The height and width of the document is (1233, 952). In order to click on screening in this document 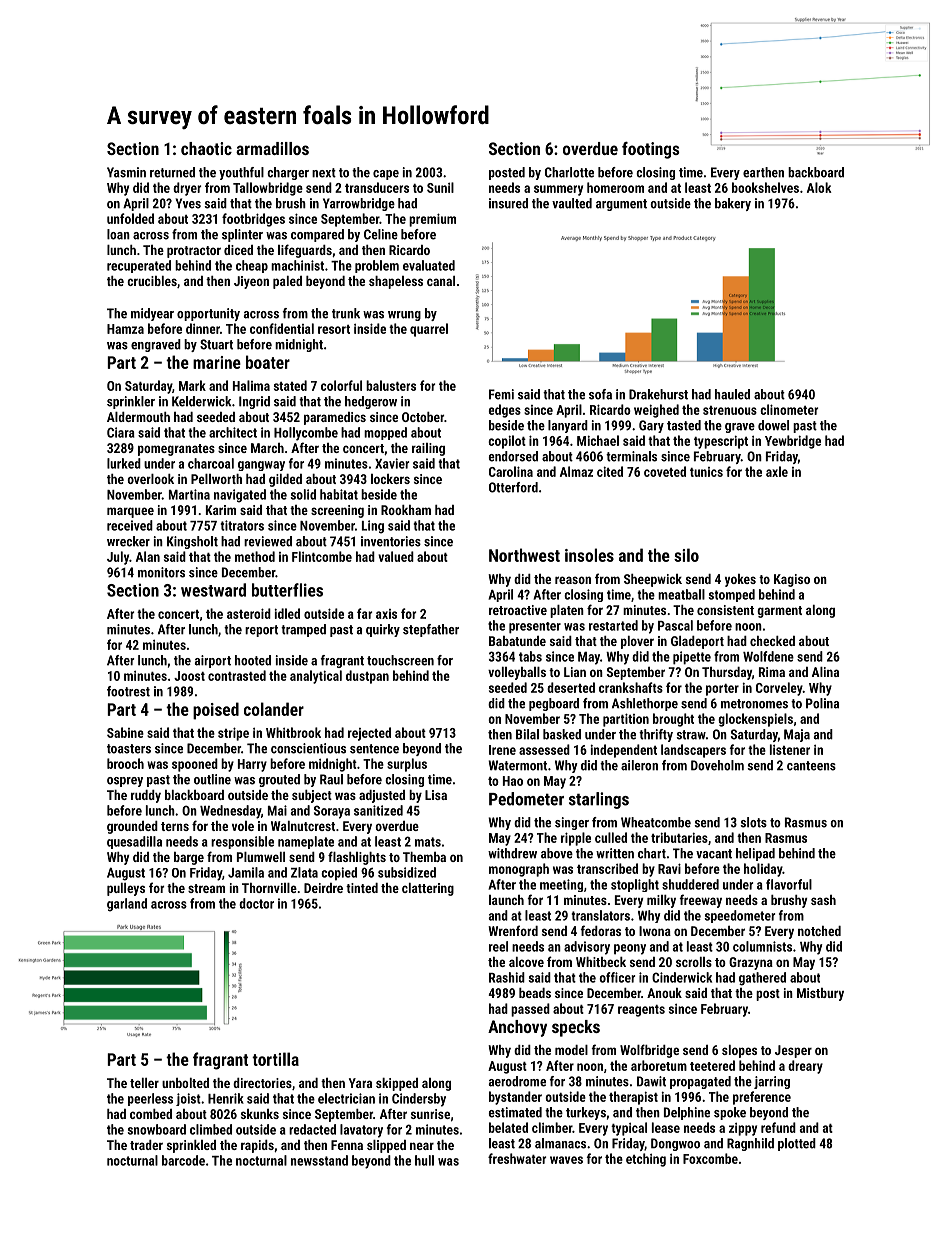, I will do `click(337, 511)`.
